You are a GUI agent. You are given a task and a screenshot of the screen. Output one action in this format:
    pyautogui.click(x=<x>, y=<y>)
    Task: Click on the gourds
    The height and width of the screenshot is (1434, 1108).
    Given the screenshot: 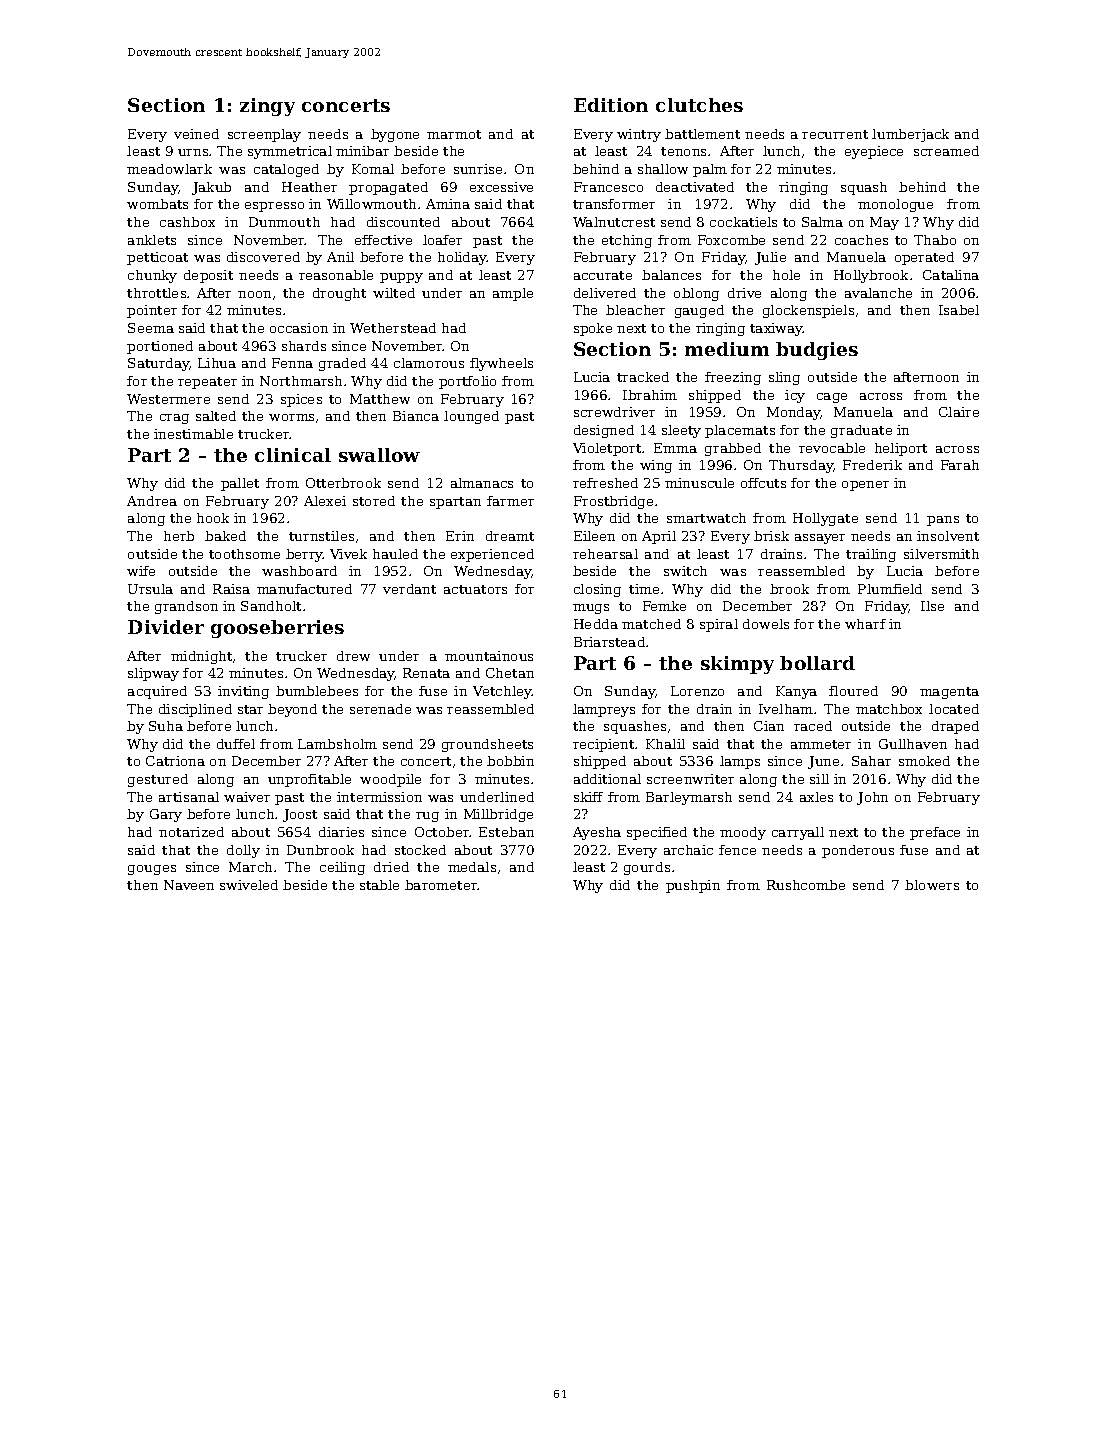 What is the action you would take?
    pyautogui.click(x=647, y=868)
